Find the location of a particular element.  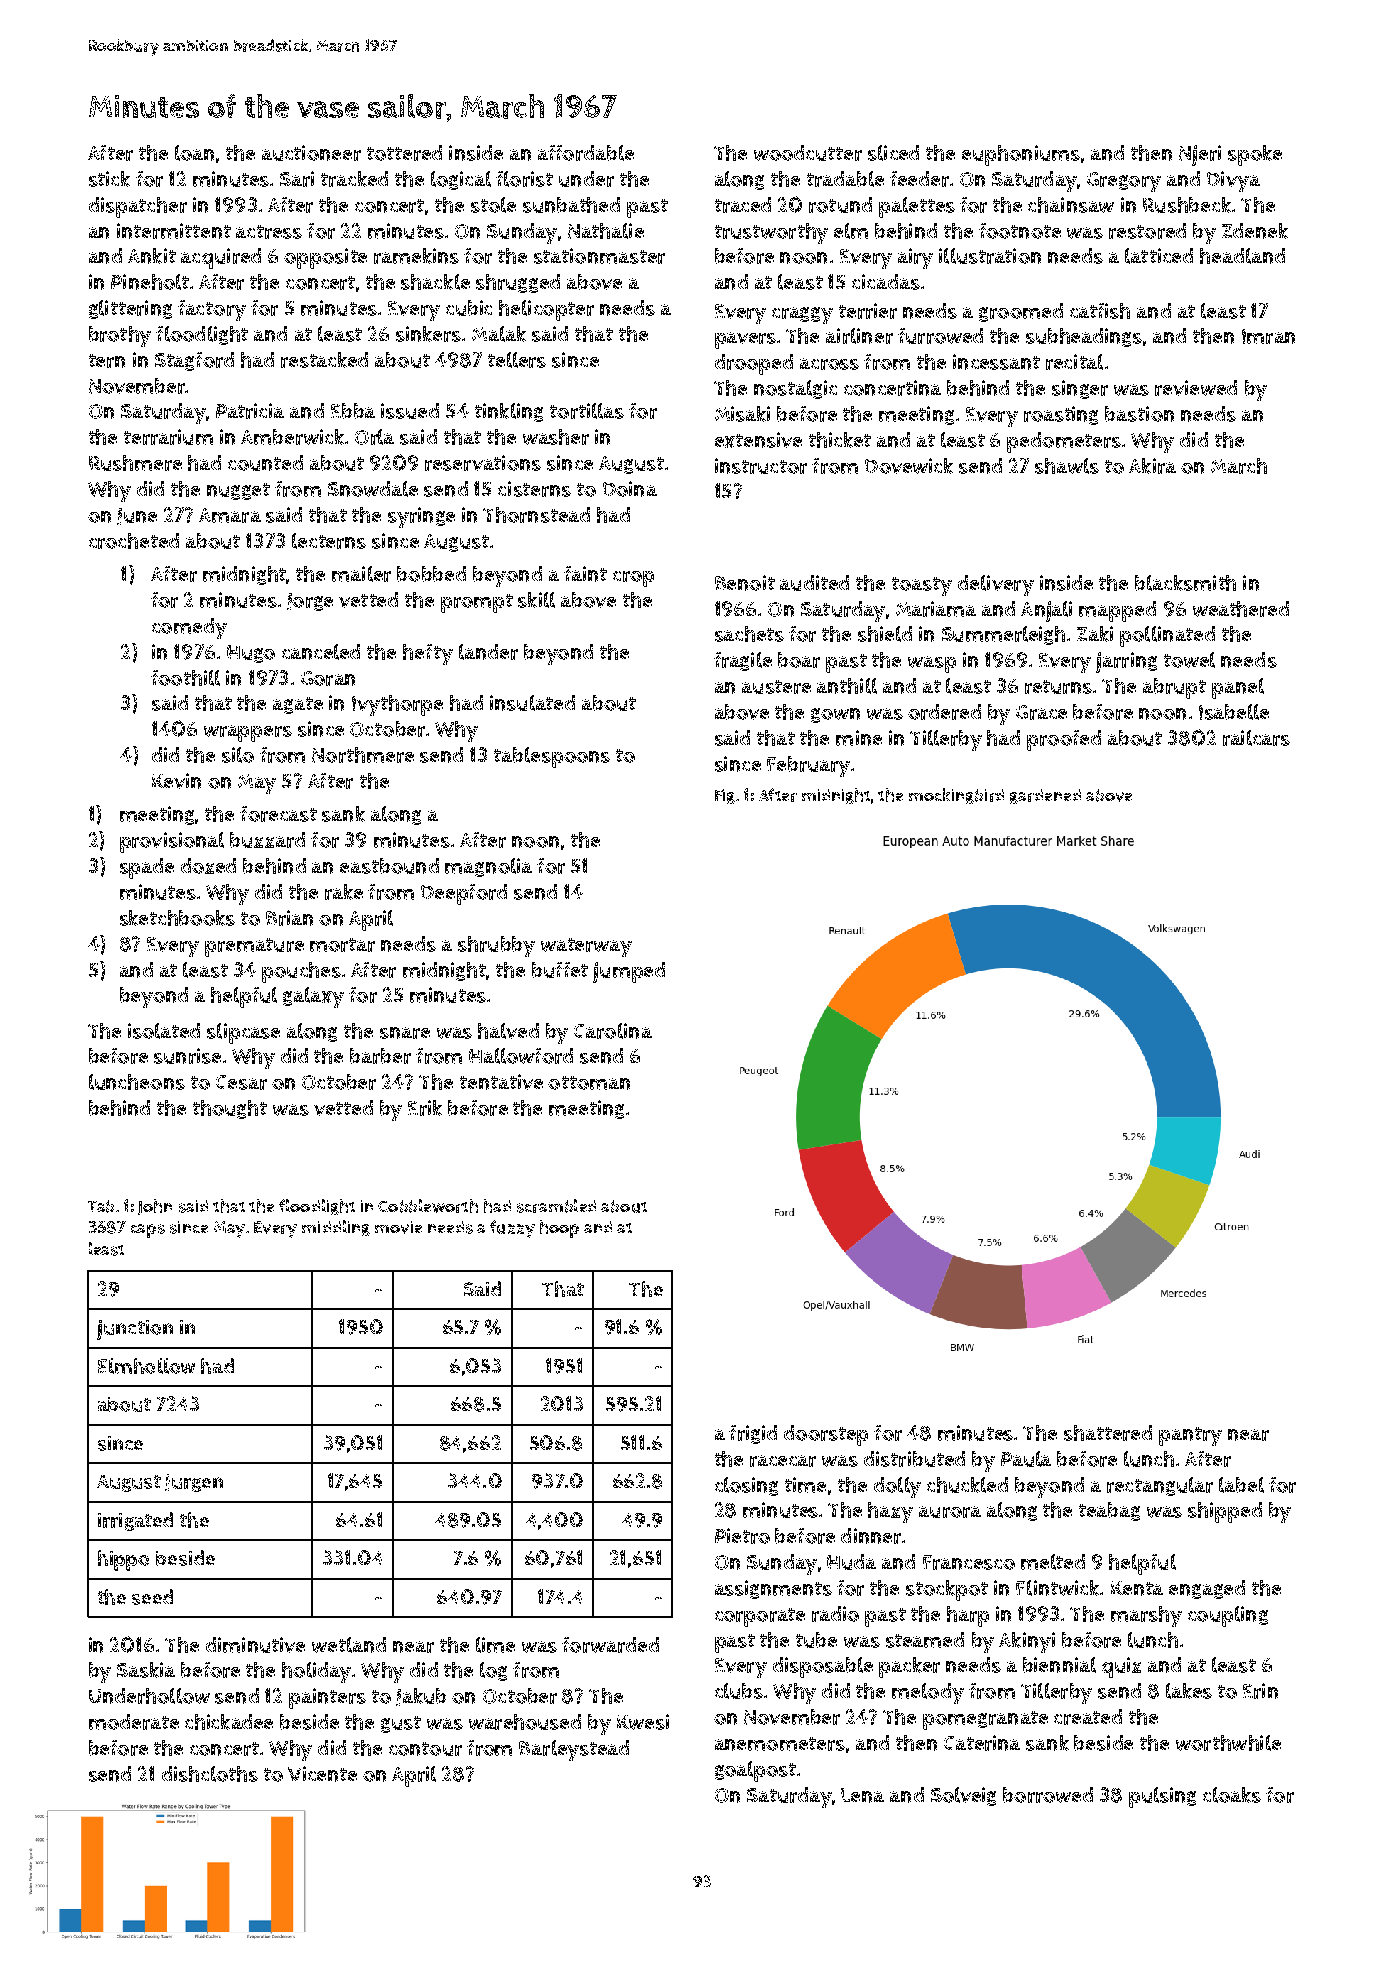

frigid is located at coordinates (753, 1434).
